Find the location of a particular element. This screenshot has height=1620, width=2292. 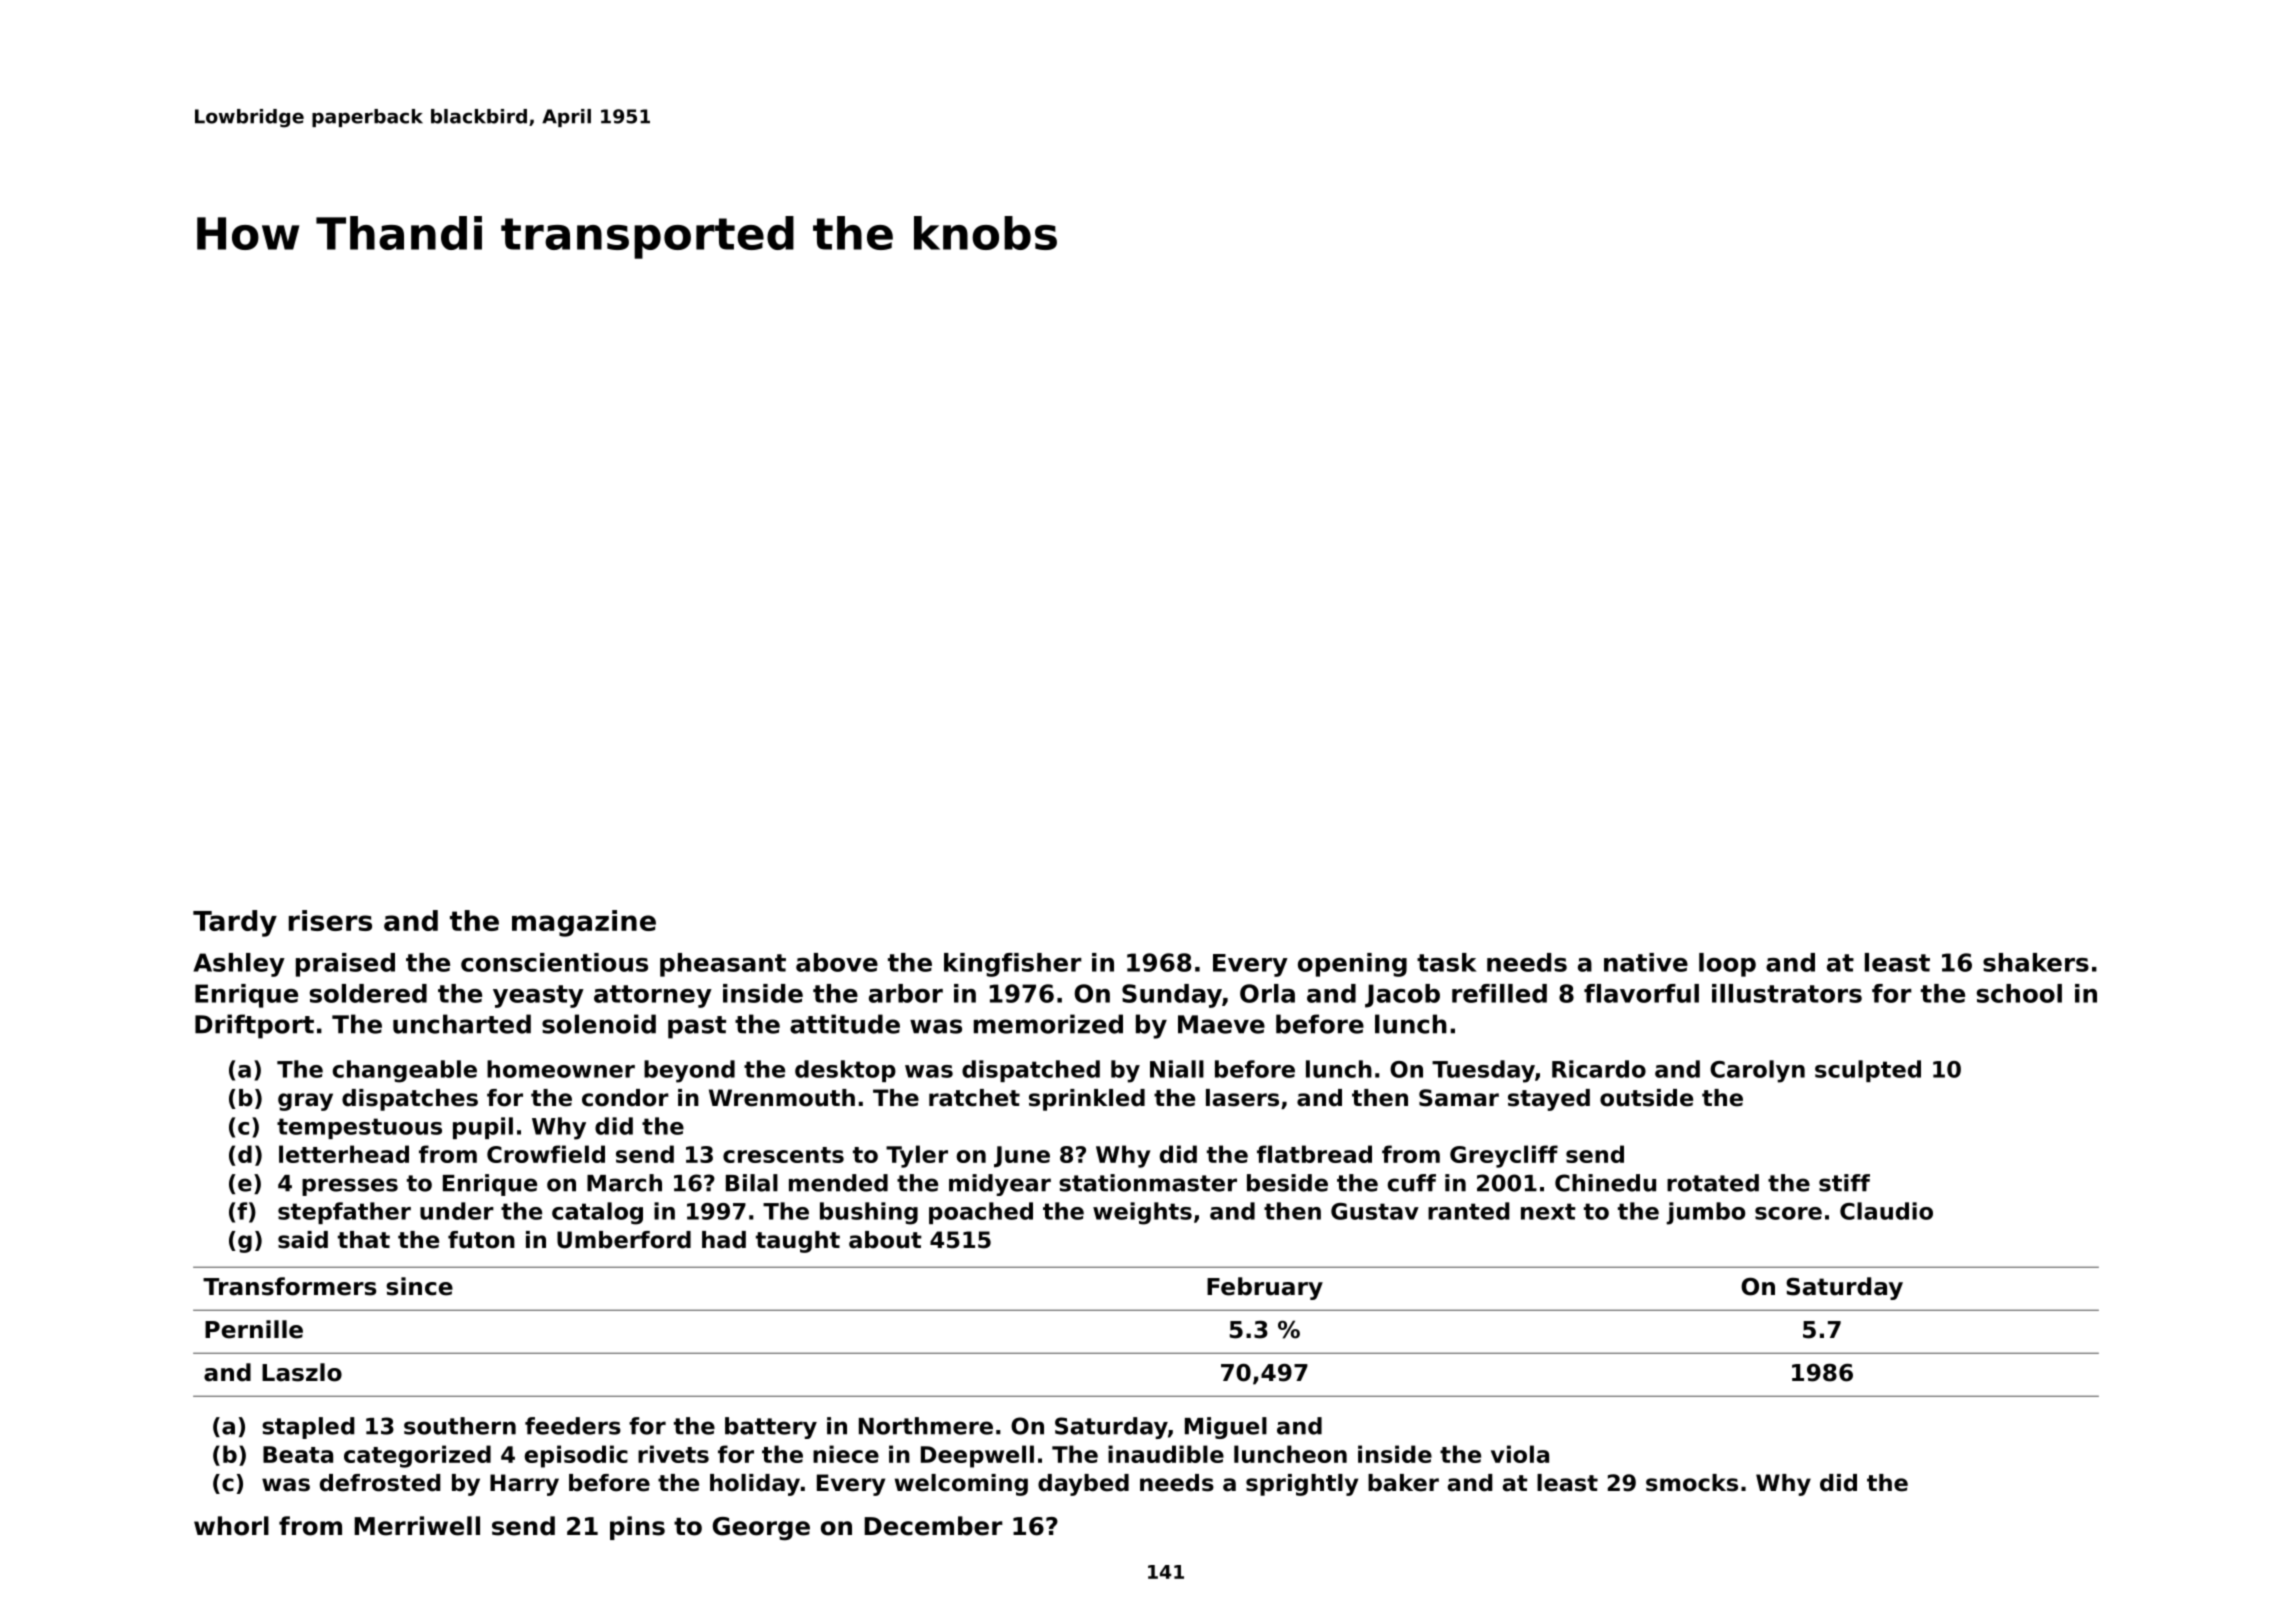

sculpted is located at coordinates (1868, 1071).
